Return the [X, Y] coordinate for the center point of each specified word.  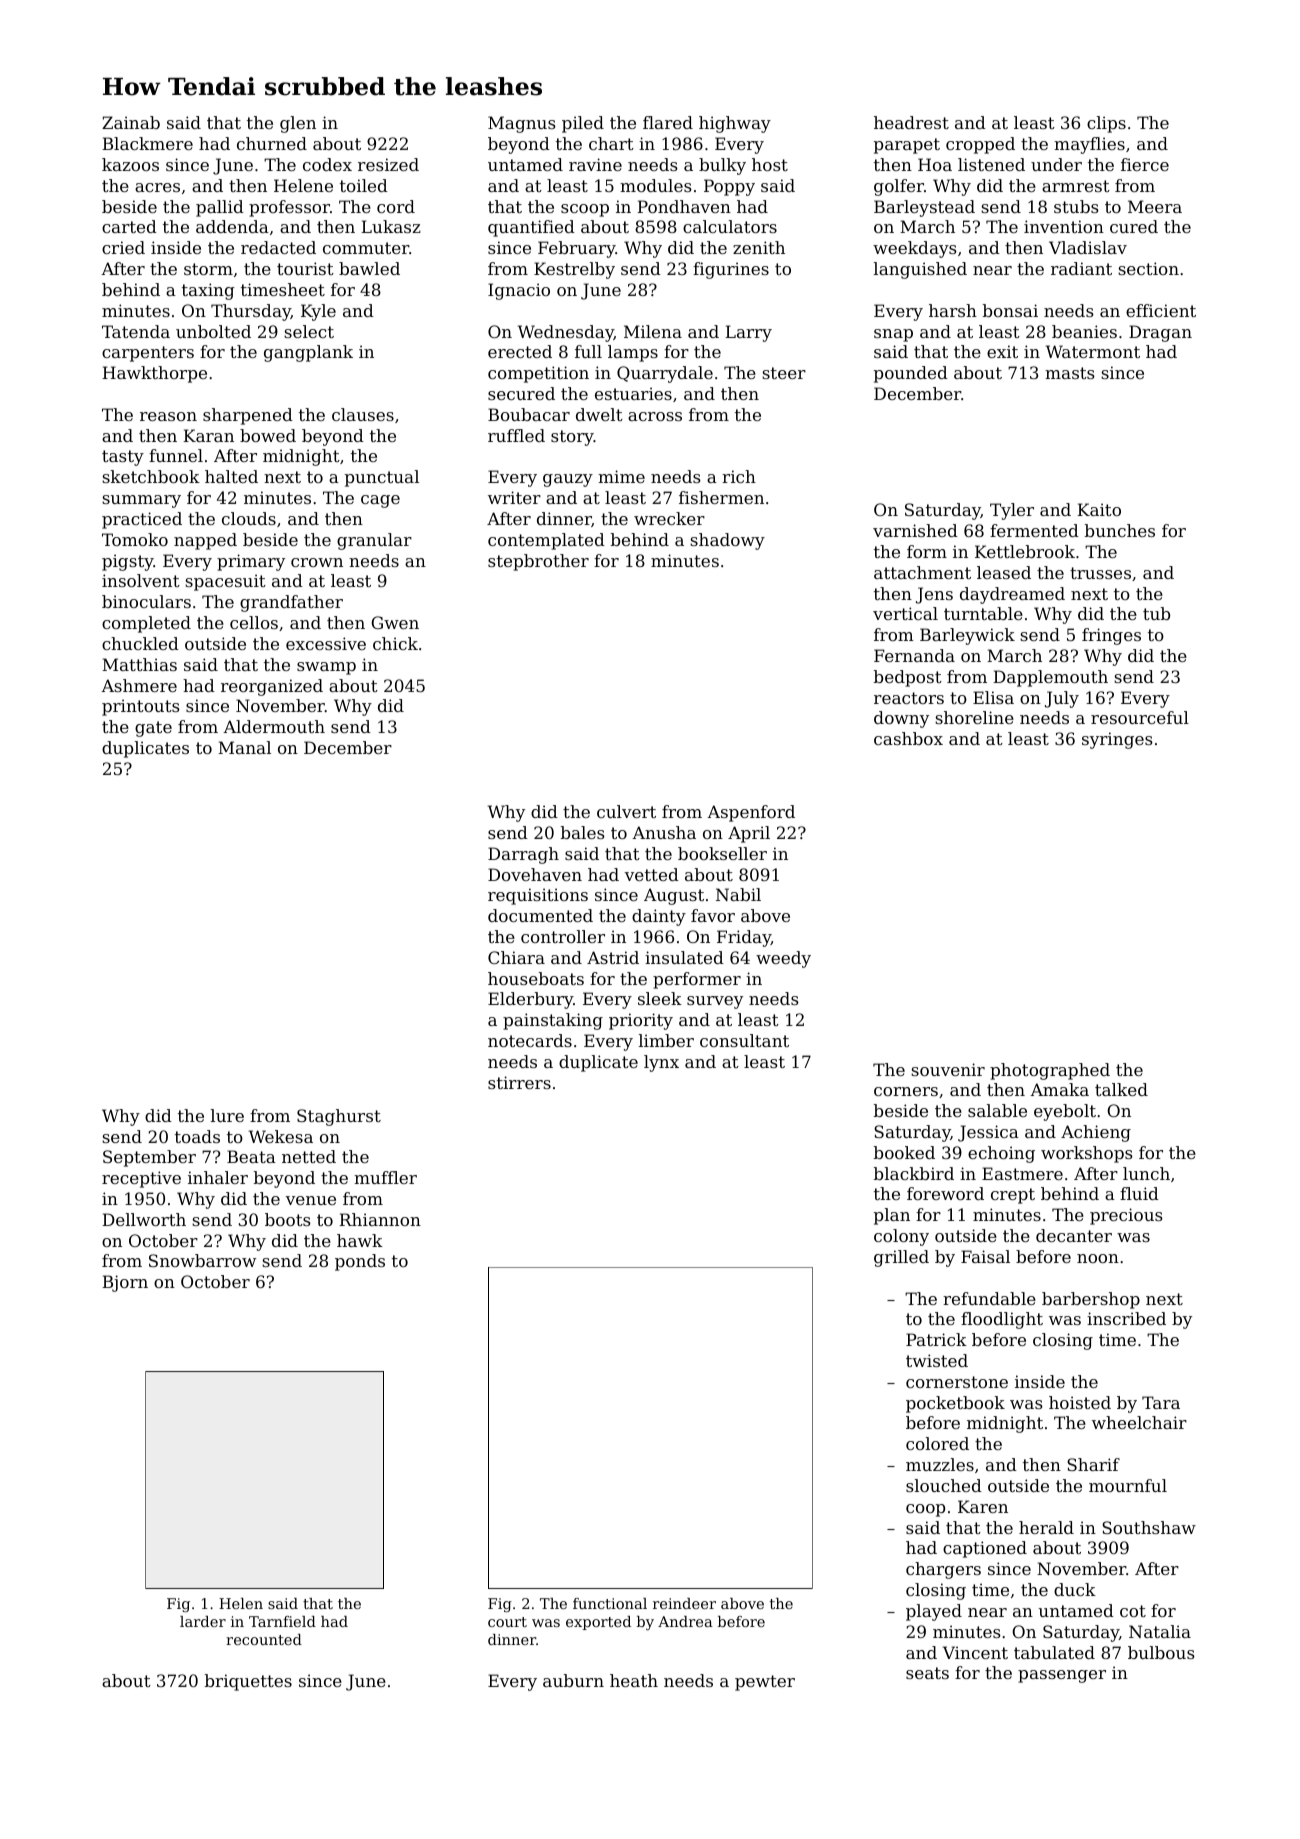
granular [374, 541]
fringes [1111, 636]
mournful [1128, 1485]
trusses [1100, 573]
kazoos [130, 164]
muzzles [940, 1464]
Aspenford [751, 813]
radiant [1081, 268]
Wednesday [566, 333]
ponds [360, 1262]
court [507, 1622]
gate [153, 729]
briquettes [248, 1682]
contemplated [546, 541]
